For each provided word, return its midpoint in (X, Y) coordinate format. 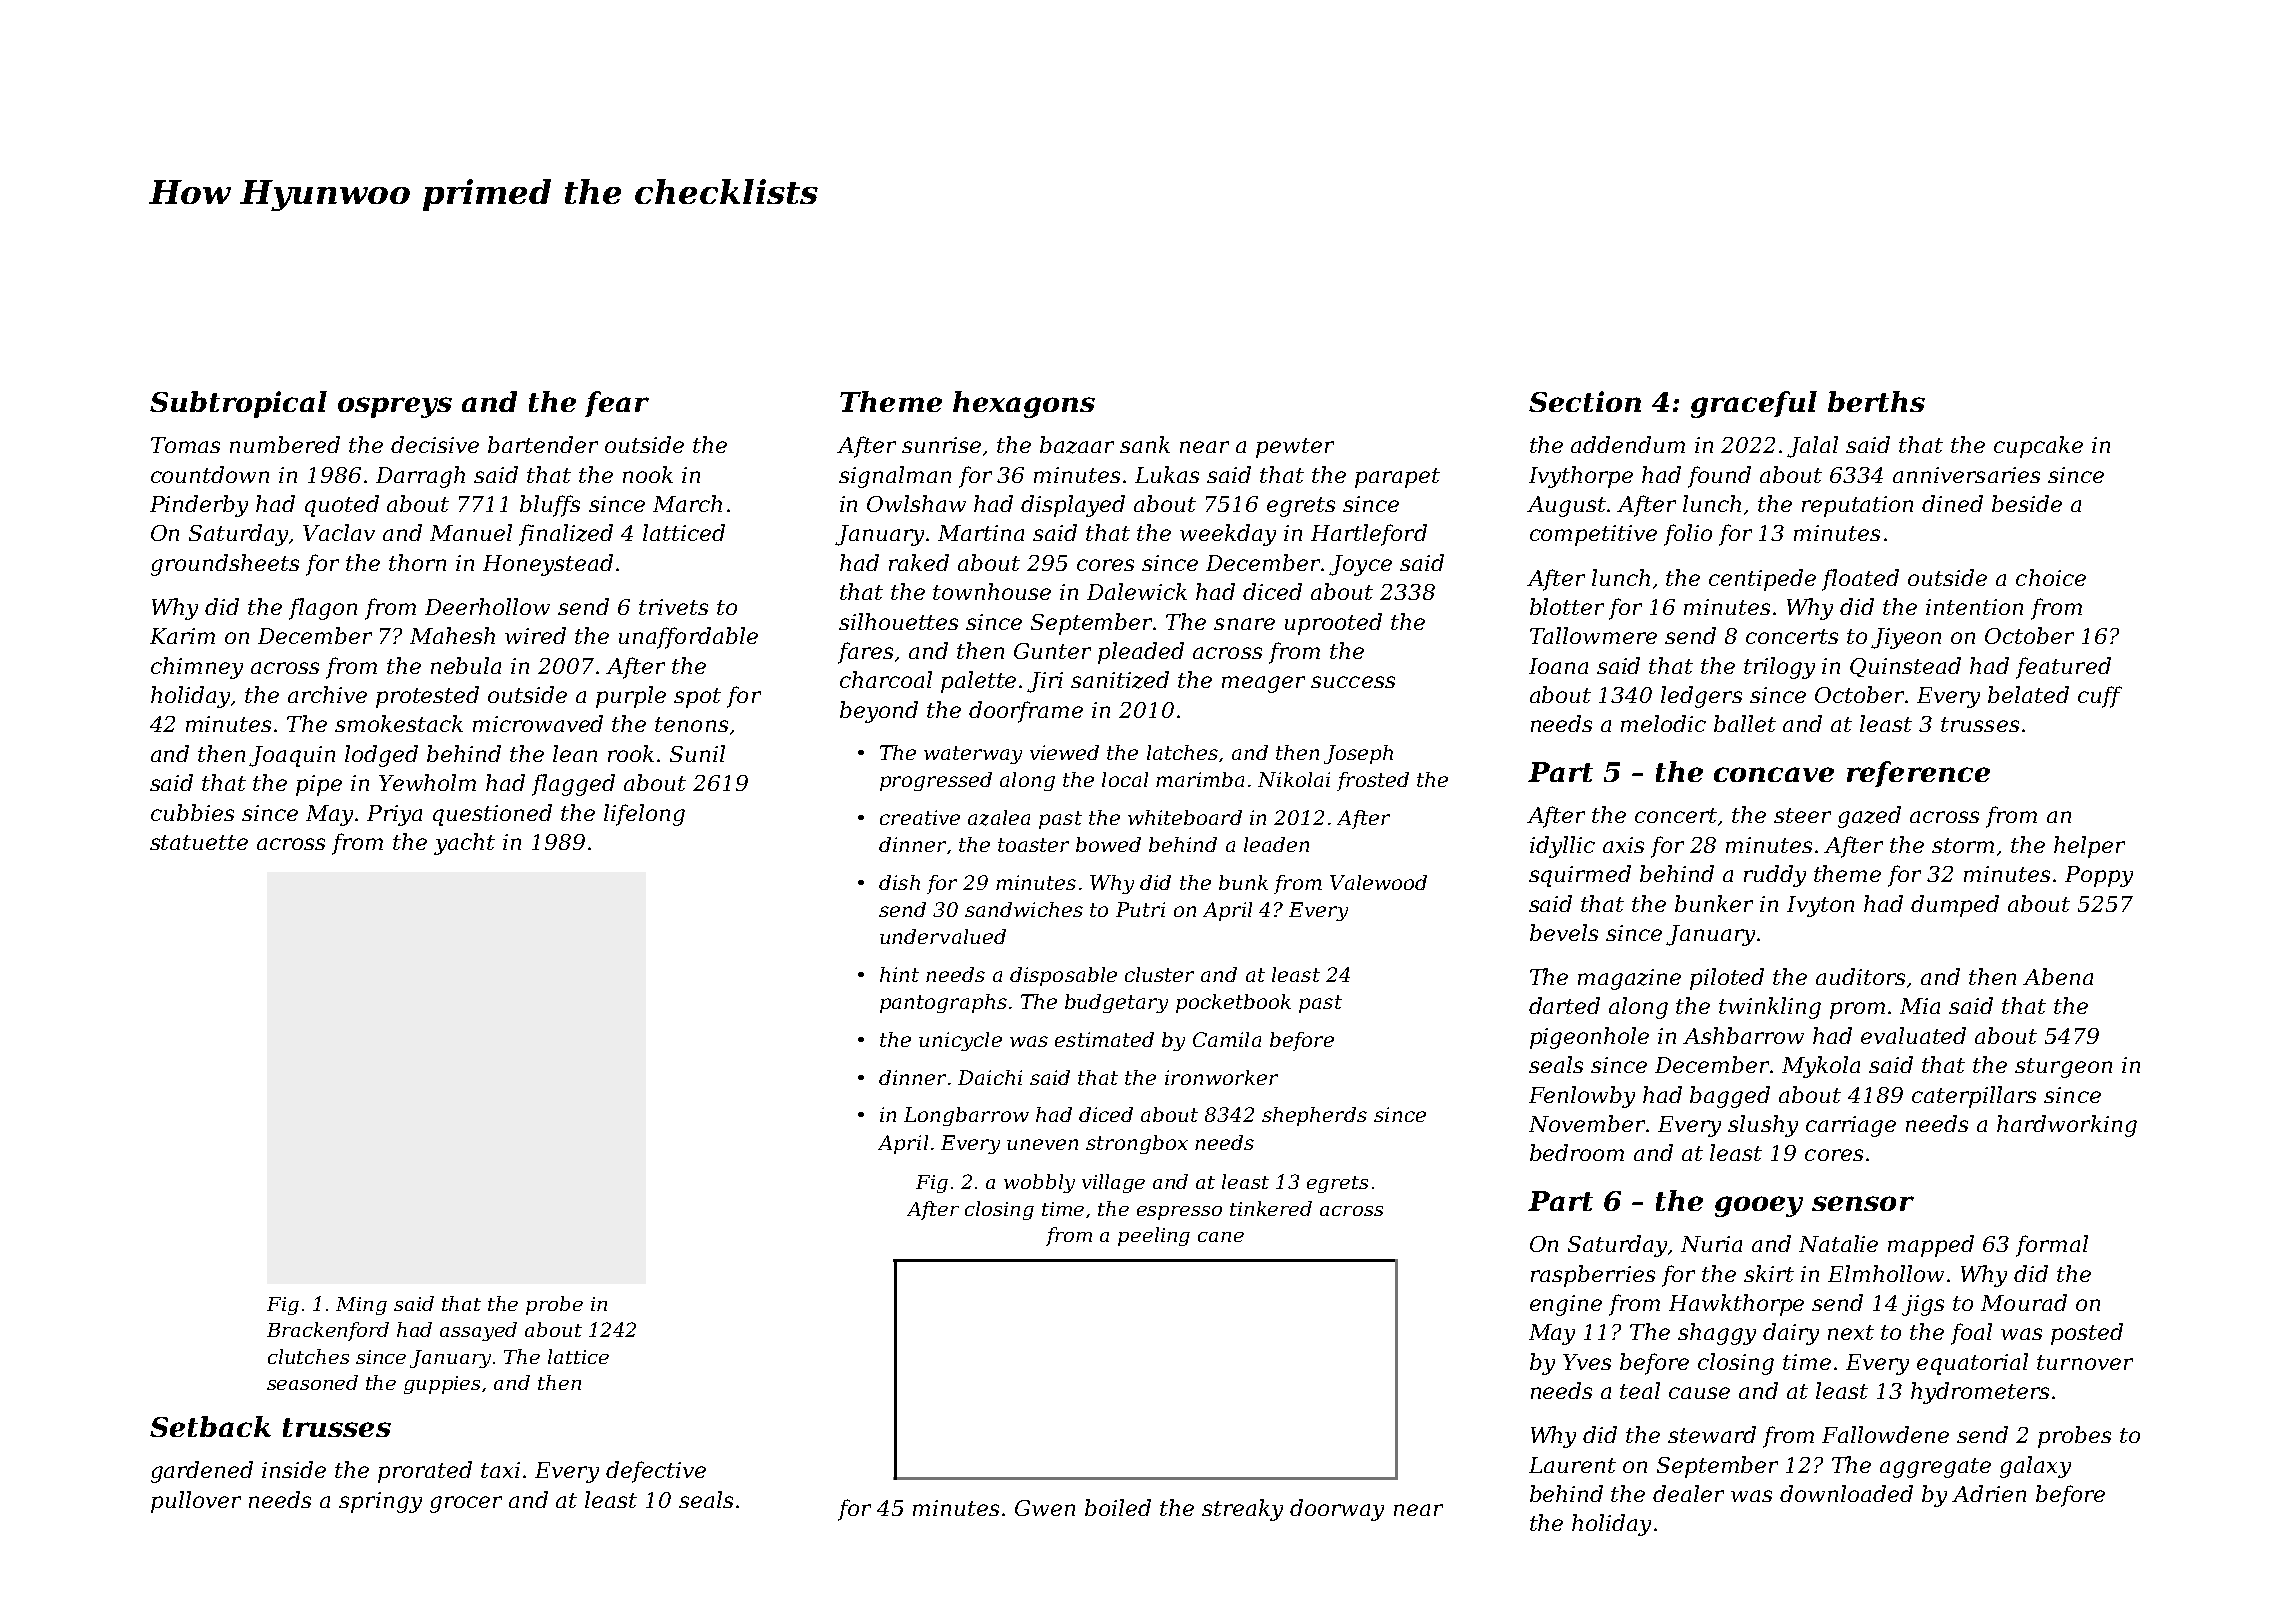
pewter (1295, 448)
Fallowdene (1885, 1434)
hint (899, 974)
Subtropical (238, 404)
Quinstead (1905, 667)
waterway (973, 755)
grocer (466, 1504)
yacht (464, 844)
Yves (1587, 1362)
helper (2089, 847)
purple (631, 697)
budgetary (1116, 1003)
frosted (1373, 781)
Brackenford (328, 1331)
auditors (1860, 976)
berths (1876, 401)
